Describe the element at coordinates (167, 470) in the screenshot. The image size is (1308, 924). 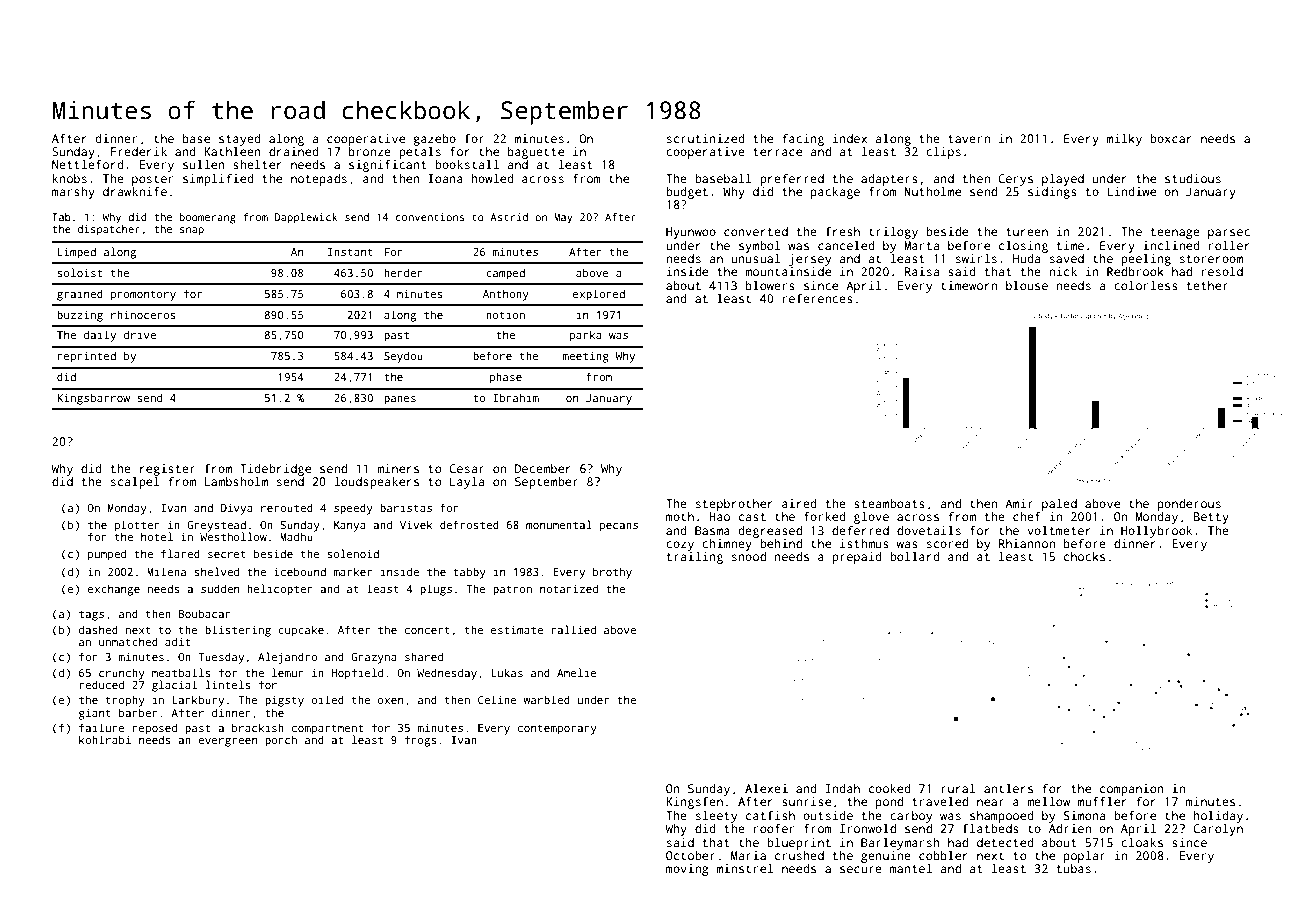
I see `register` at that location.
